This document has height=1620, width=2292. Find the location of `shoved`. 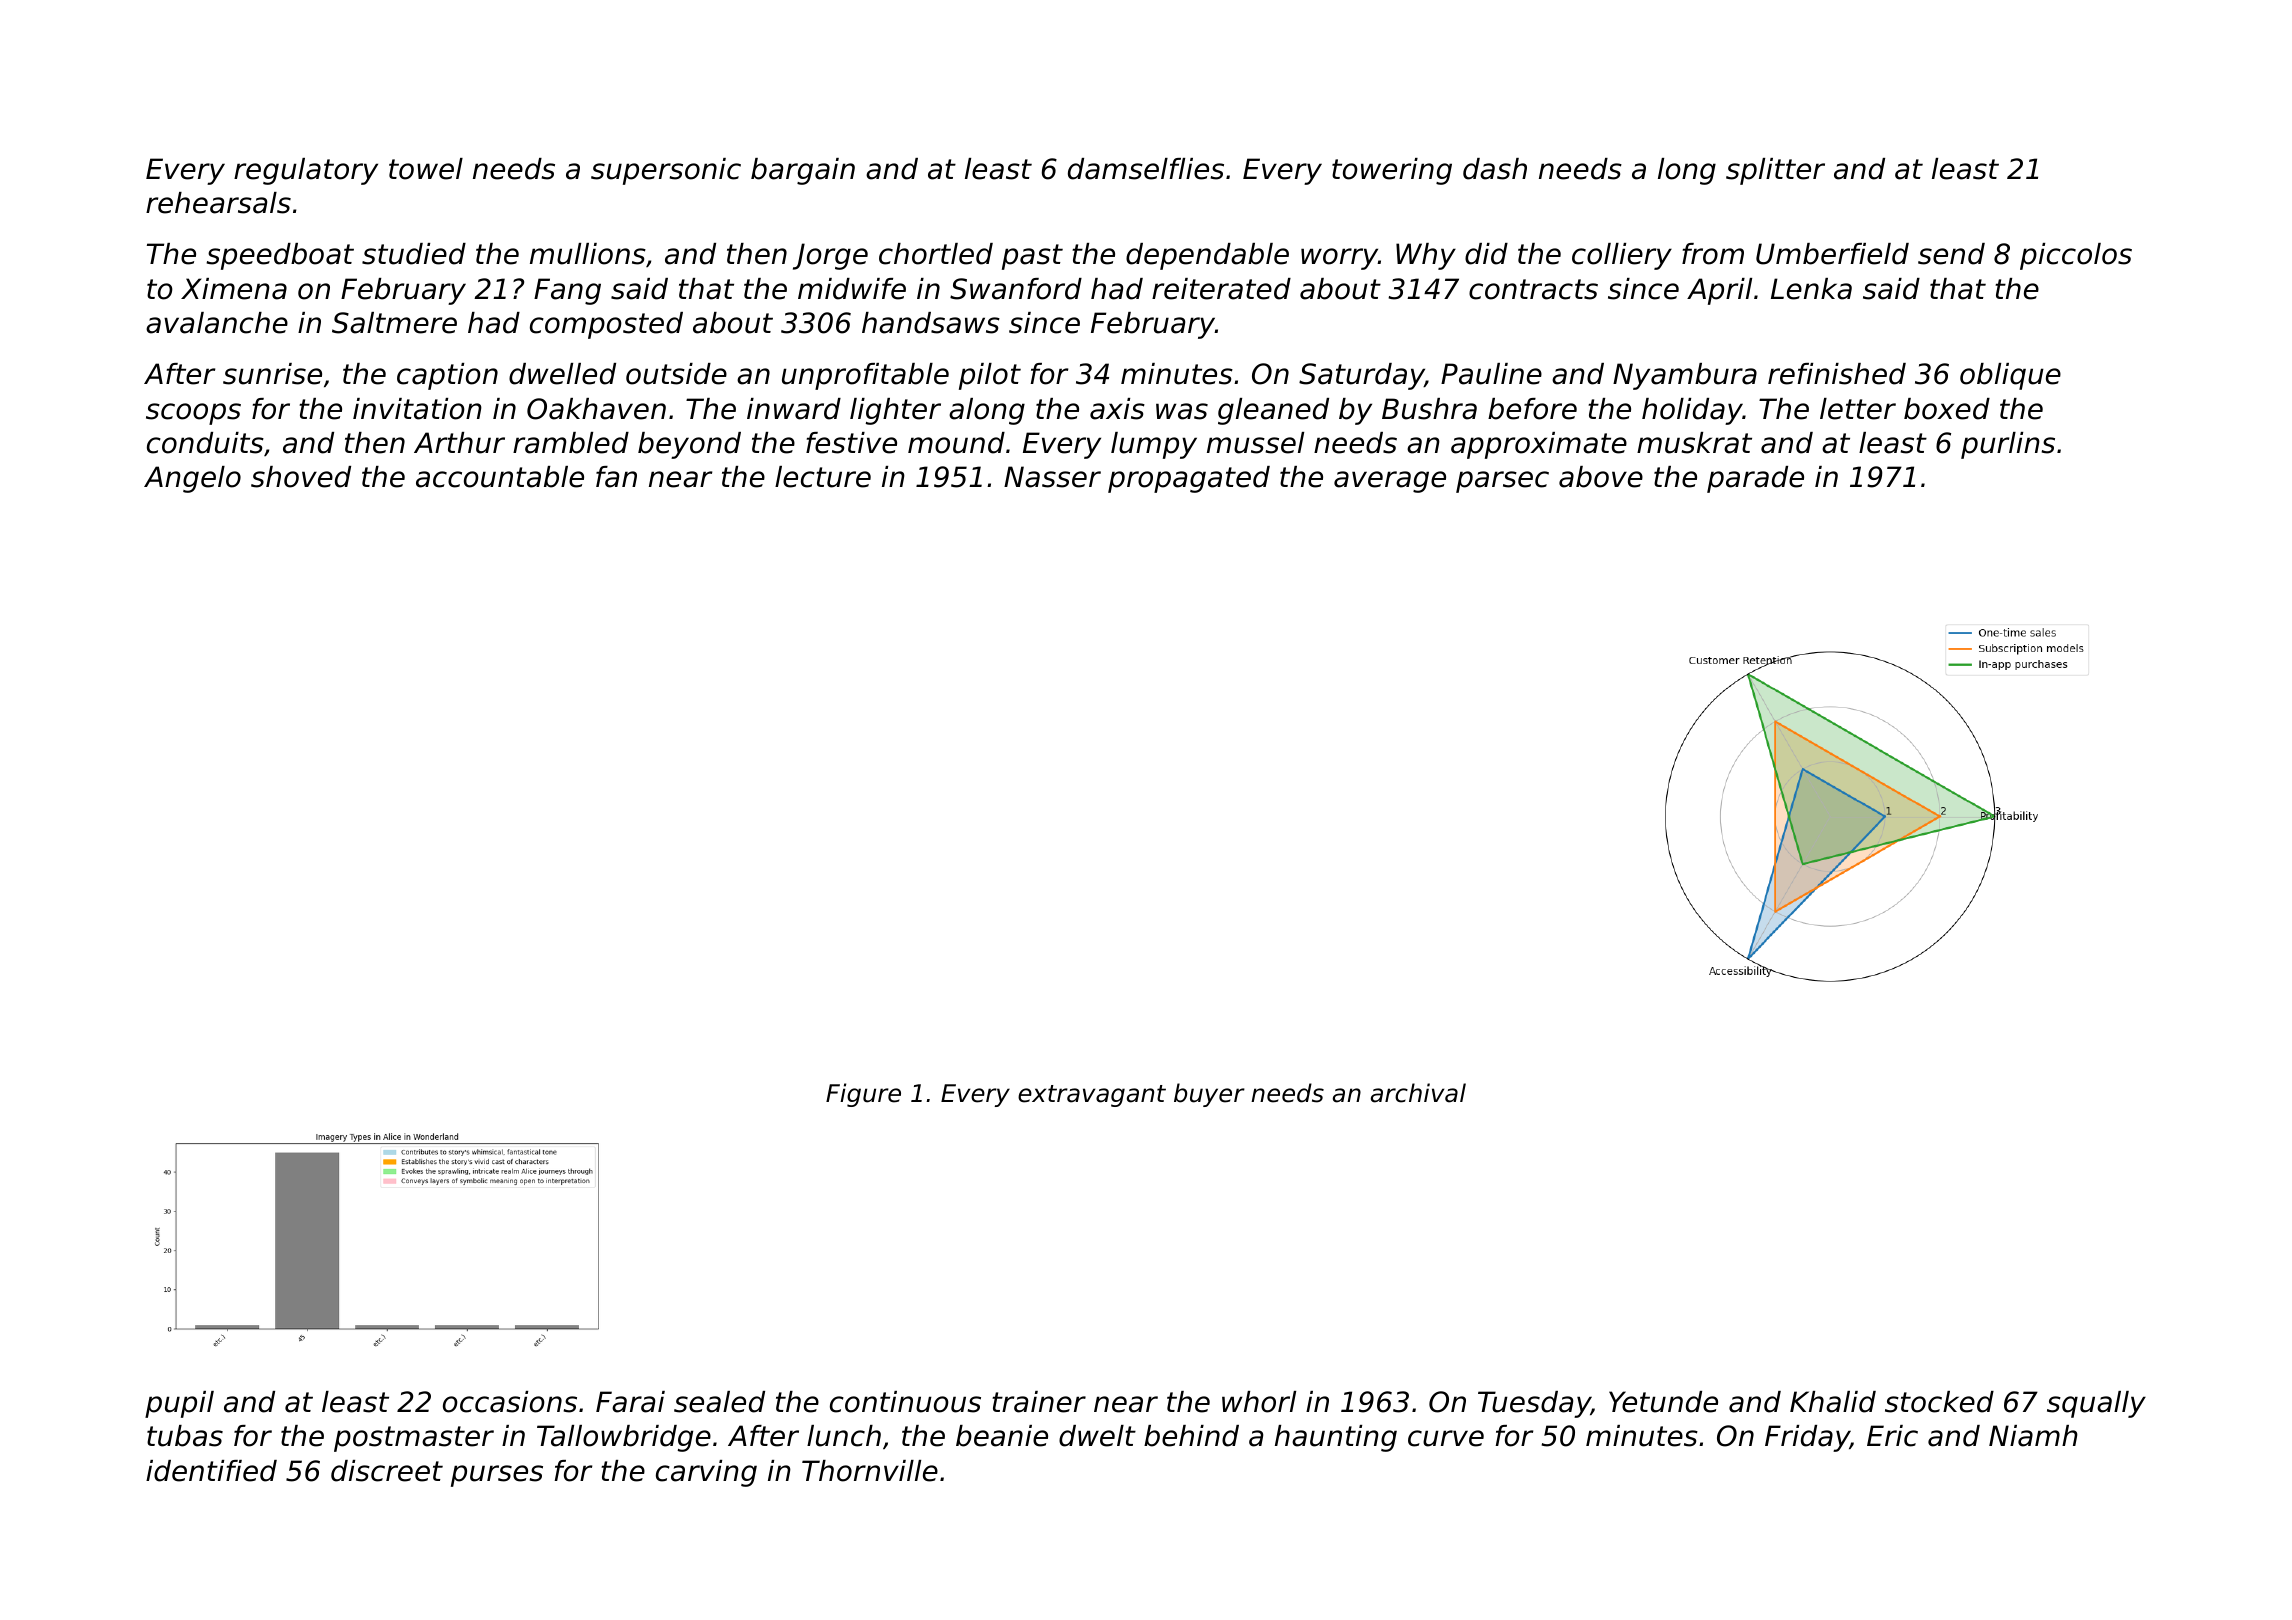

shoved is located at coordinates (301, 477).
